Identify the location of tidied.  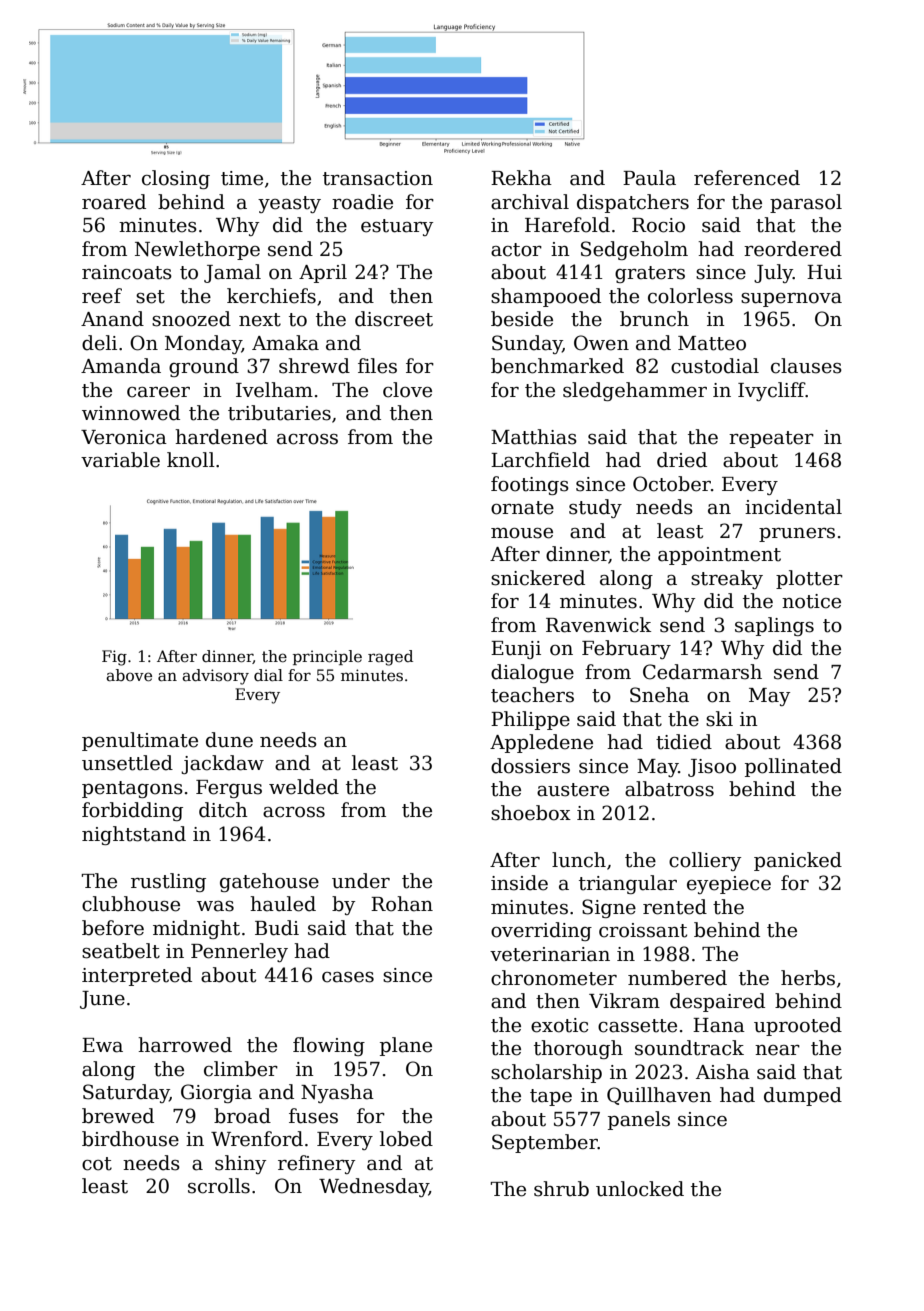
(684, 742).
